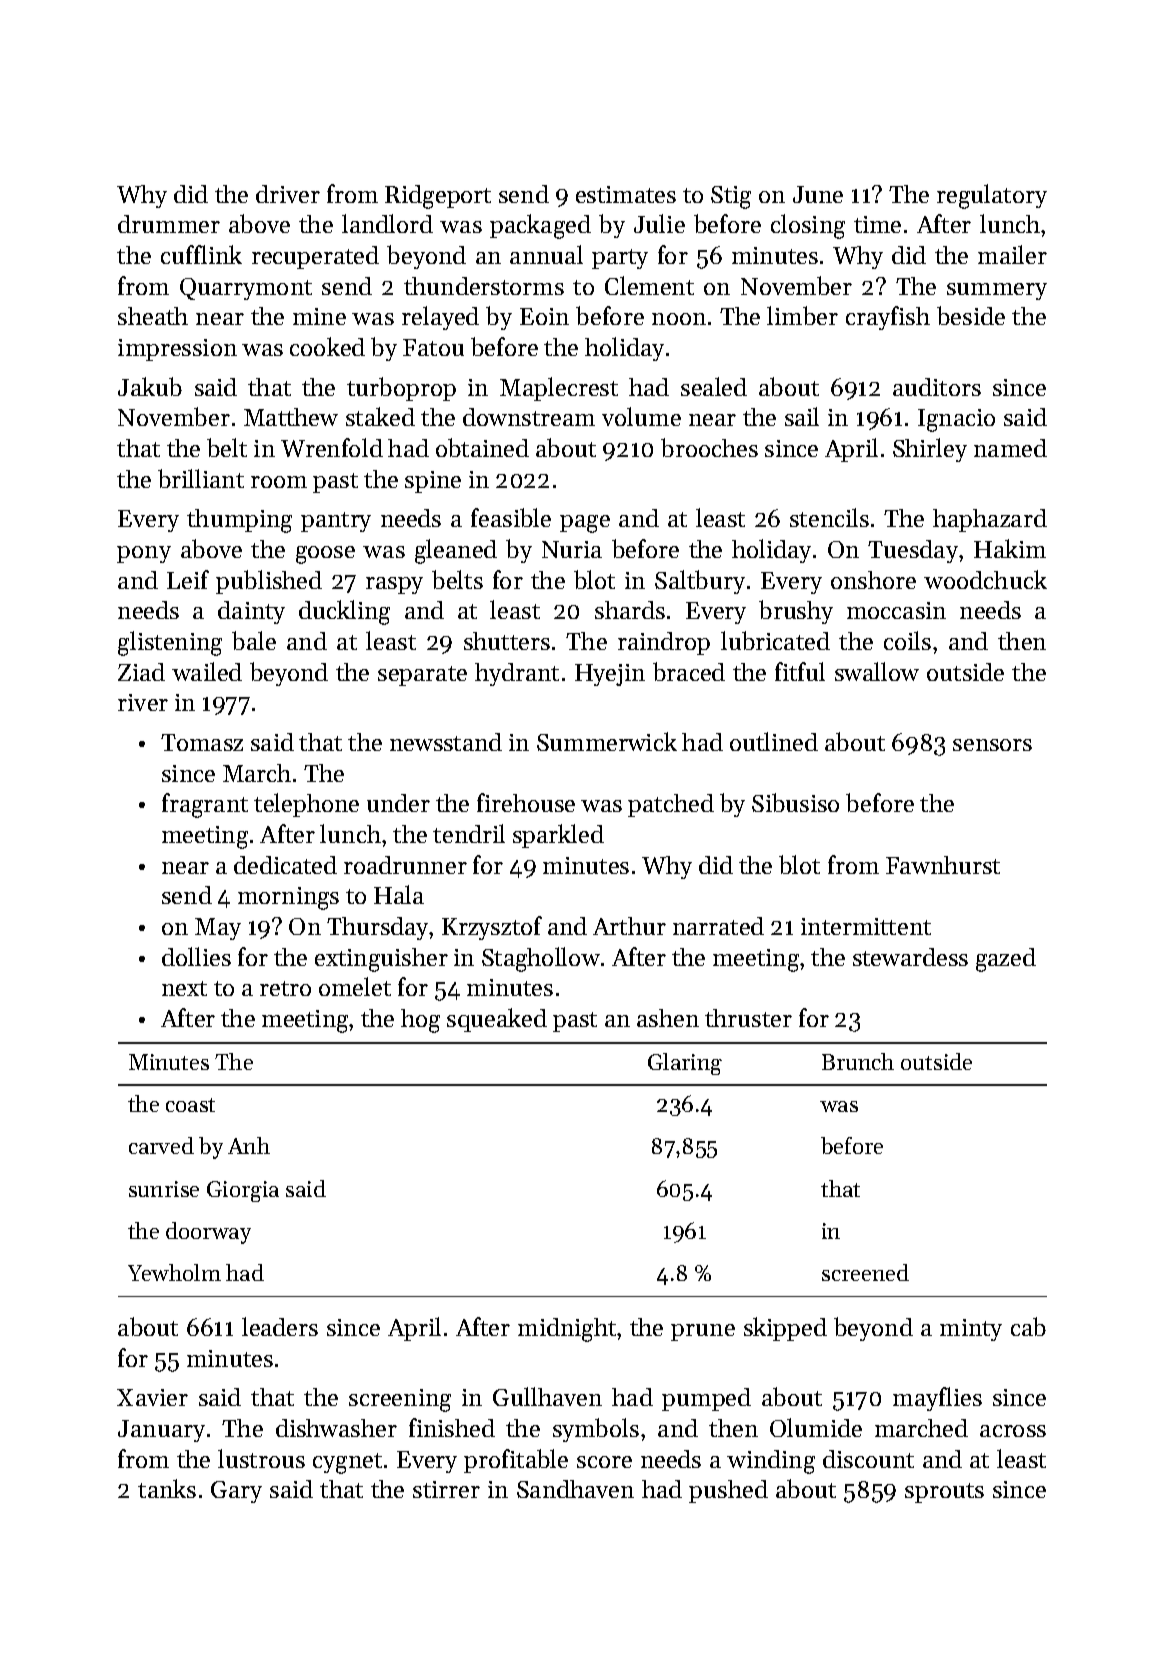 Image resolution: width=1165 pixels, height=1654 pixels. I want to click on braced, so click(689, 671).
